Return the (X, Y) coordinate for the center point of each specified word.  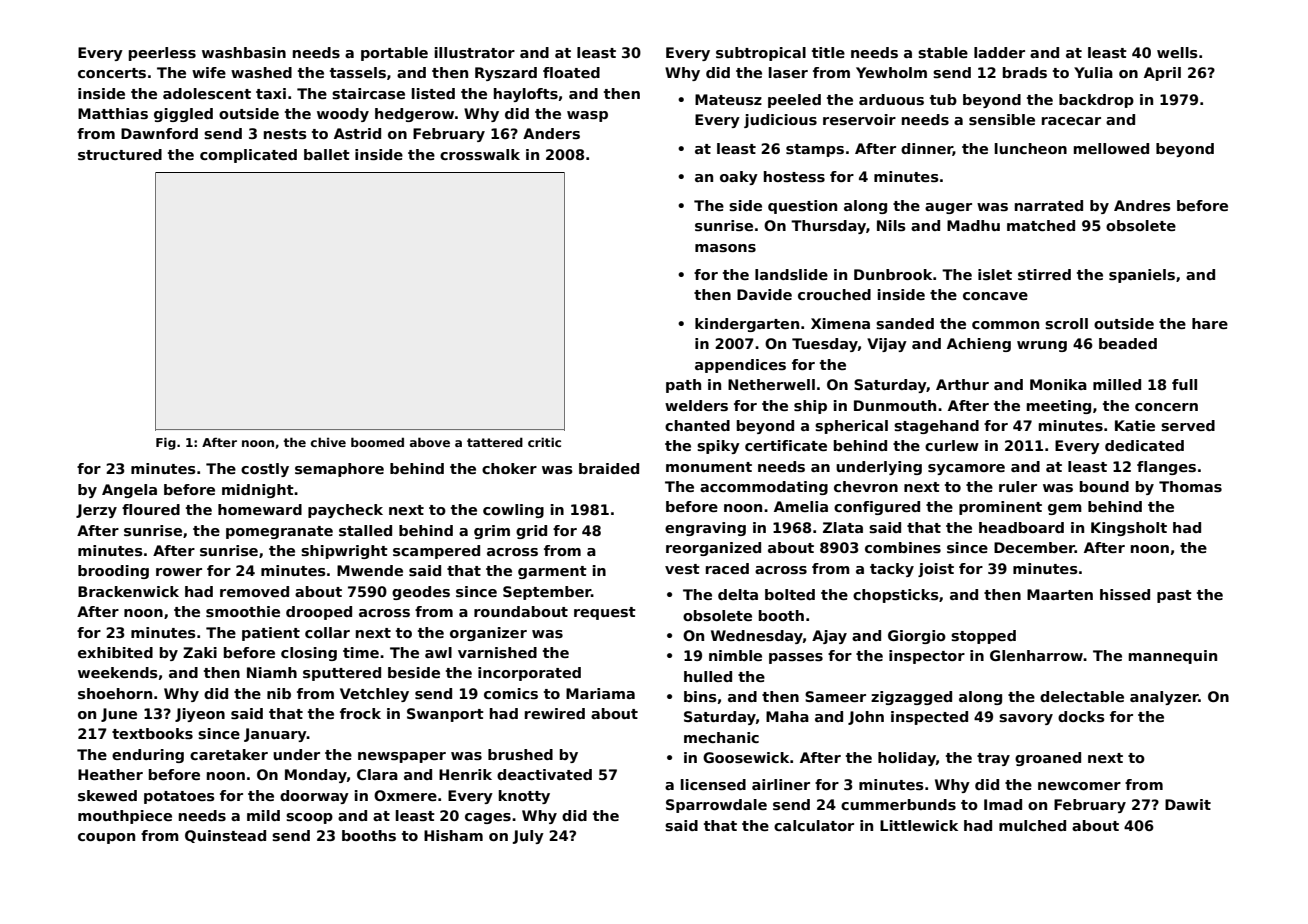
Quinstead (225, 836)
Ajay (829, 637)
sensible (1002, 119)
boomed (377, 442)
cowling (513, 511)
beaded (1128, 343)
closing (309, 654)
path (683, 386)
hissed (1125, 594)
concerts (112, 73)
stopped (983, 637)
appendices (740, 366)
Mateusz (728, 99)
